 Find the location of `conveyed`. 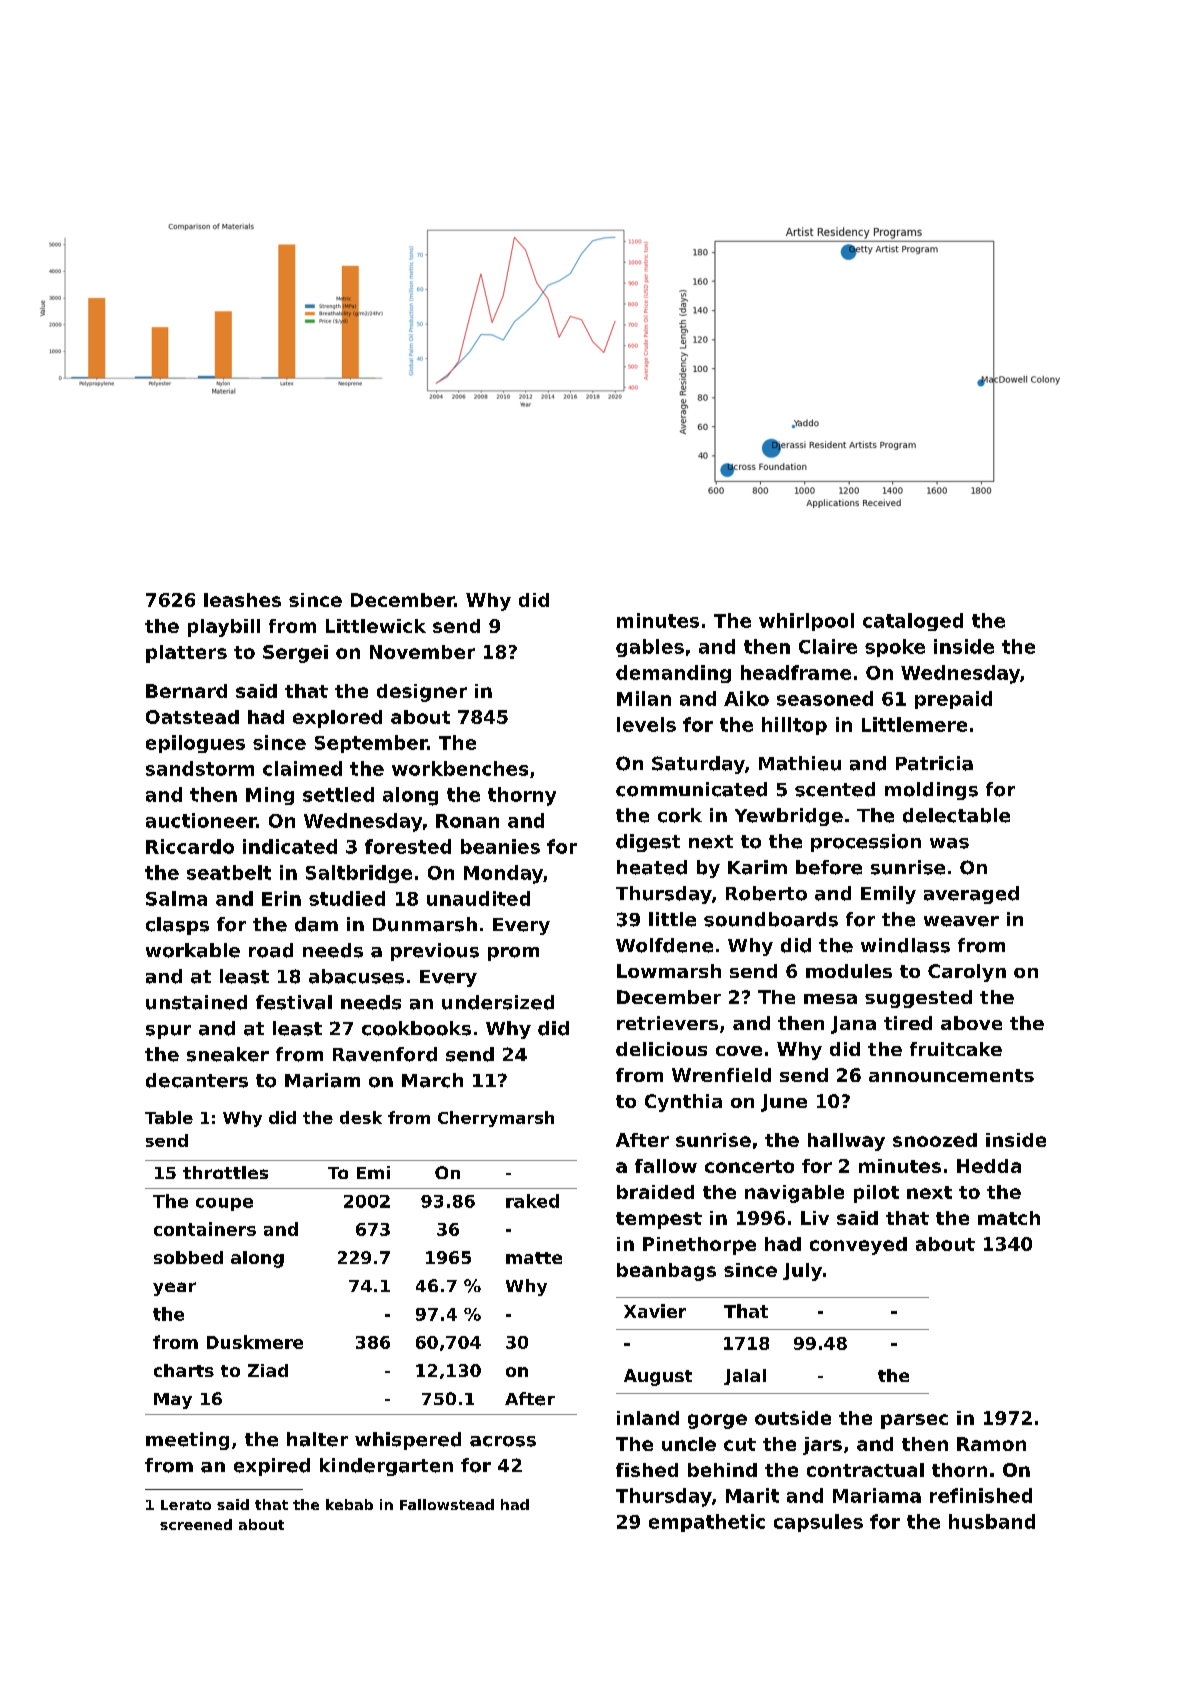

conveyed is located at coordinates (858, 1246).
